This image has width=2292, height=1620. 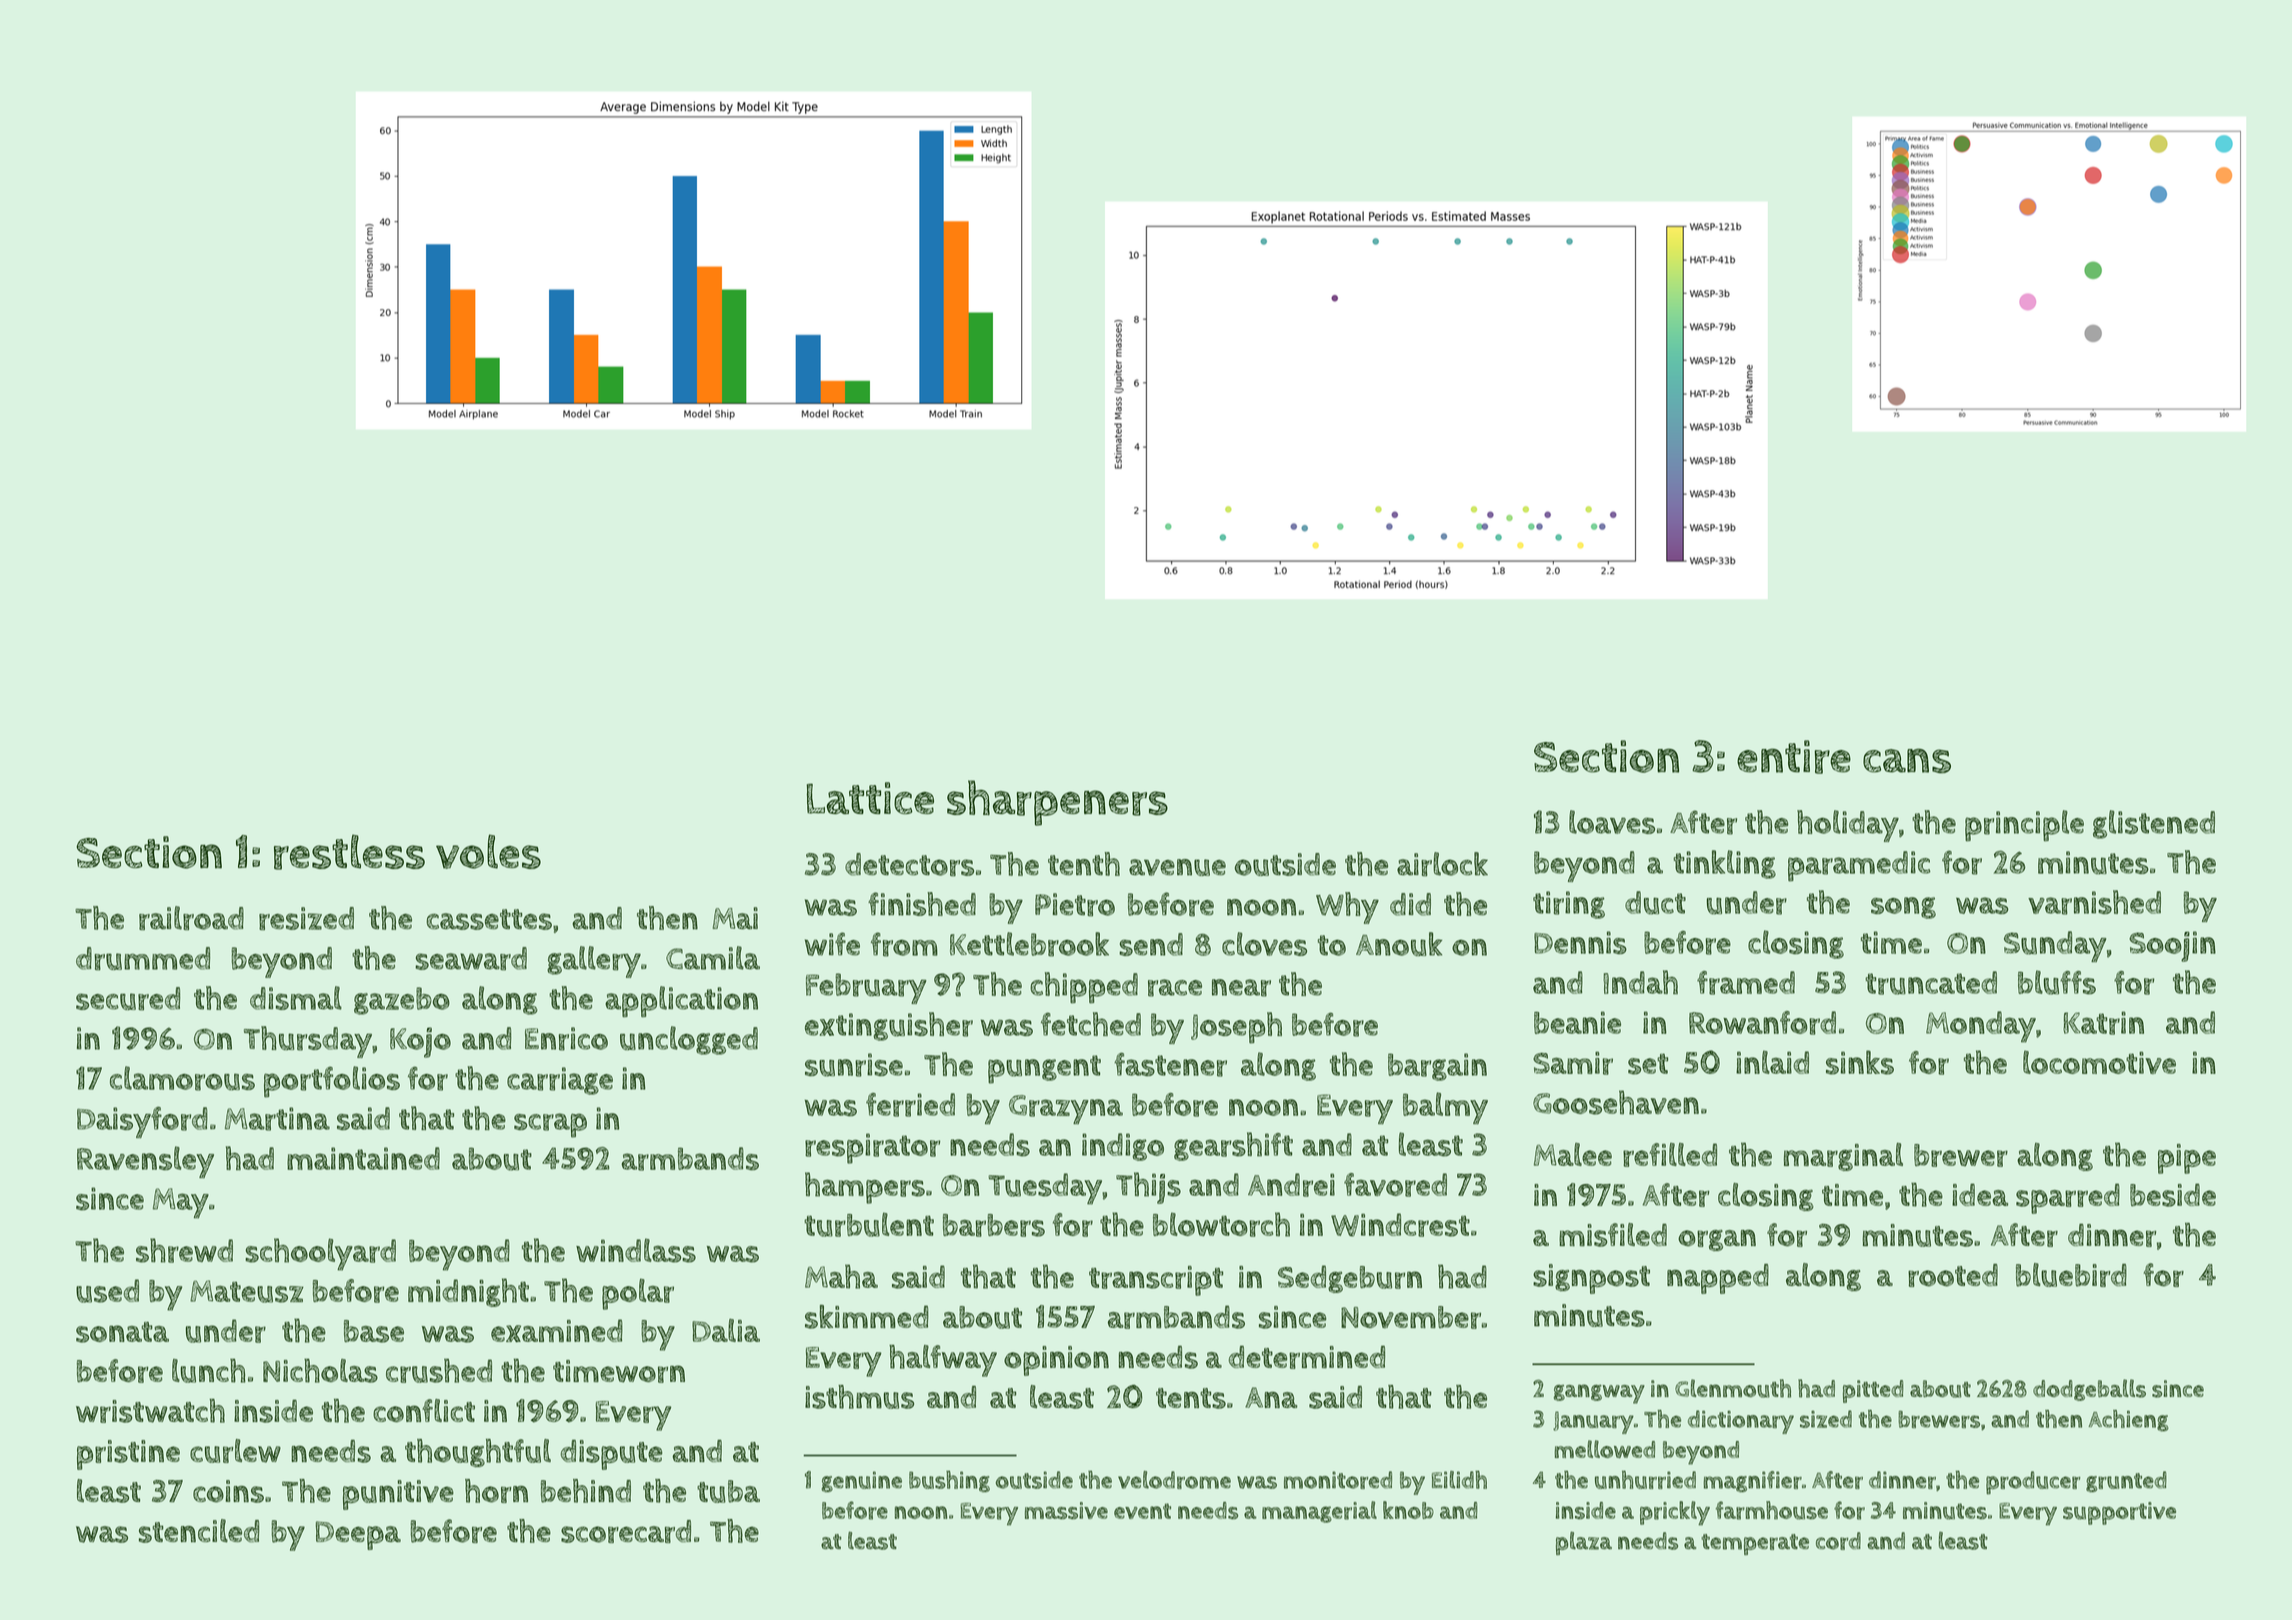 I want to click on scorecard, so click(x=626, y=1531).
